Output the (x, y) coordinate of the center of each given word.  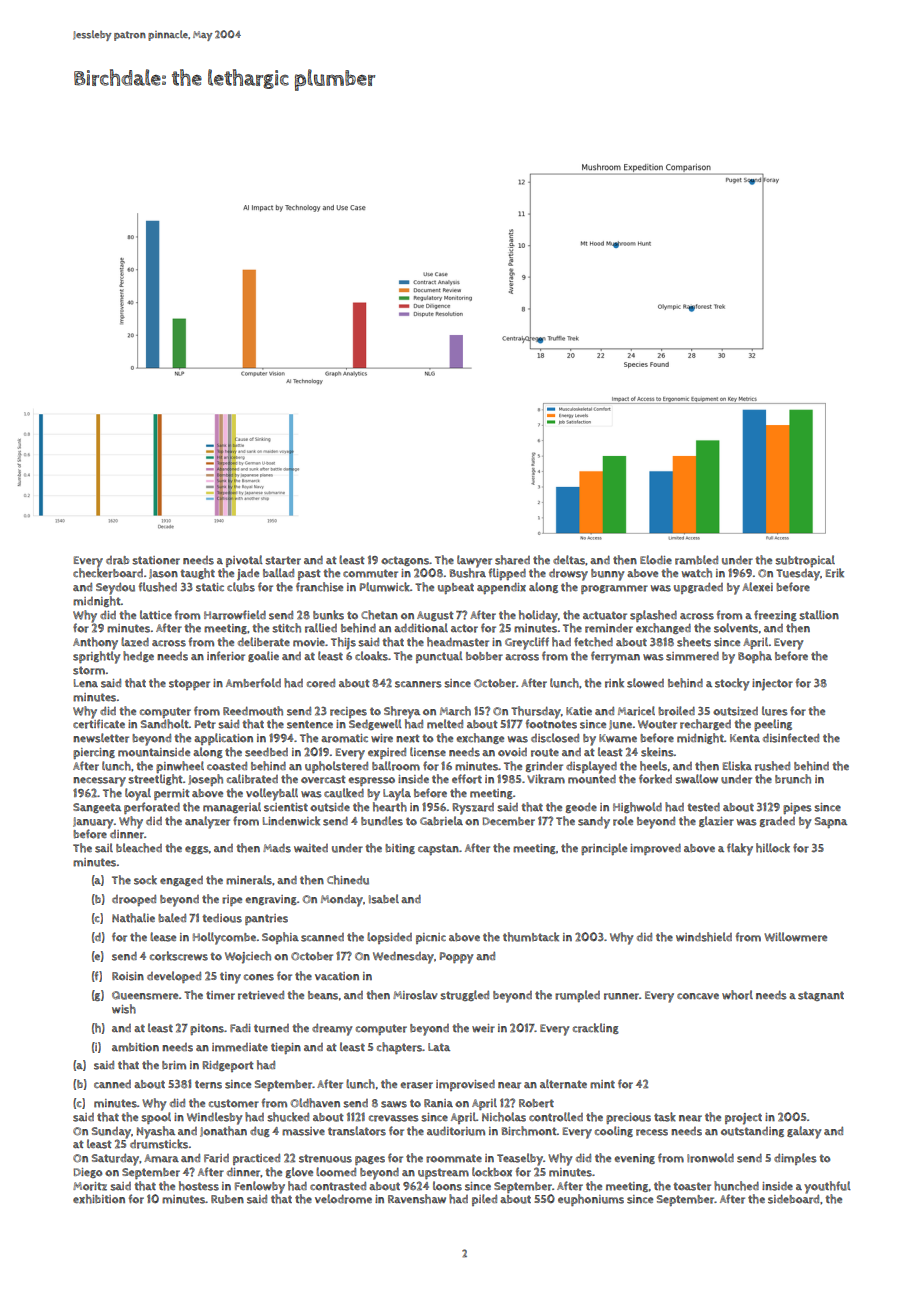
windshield (704, 937)
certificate (99, 724)
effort (467, 779)
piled (484, 1200)
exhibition (99, 1199)
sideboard (793, 1199)
